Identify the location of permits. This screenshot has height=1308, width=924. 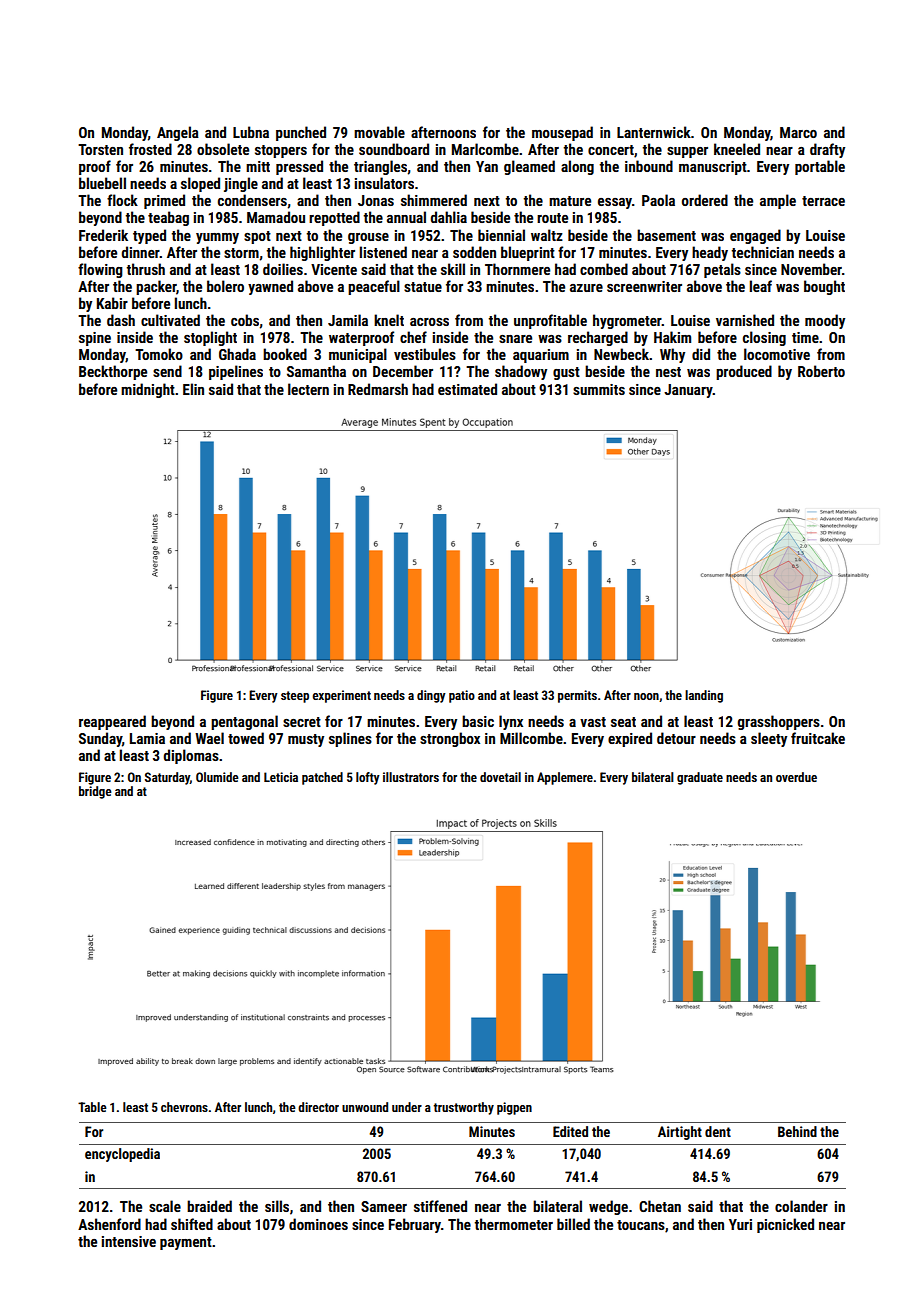
(577, 696).
